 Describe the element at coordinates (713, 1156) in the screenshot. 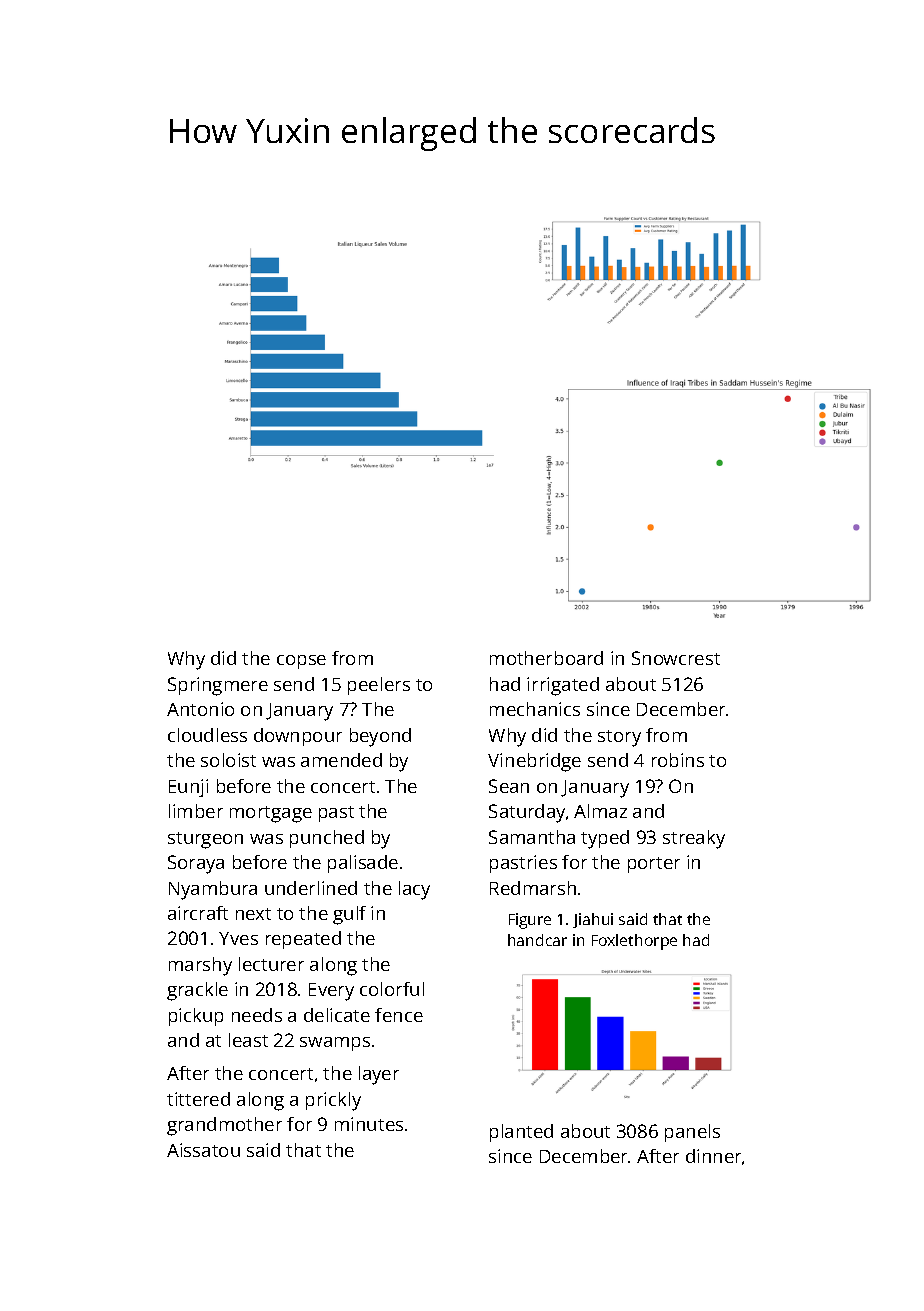

I see `dinner` at that location.
